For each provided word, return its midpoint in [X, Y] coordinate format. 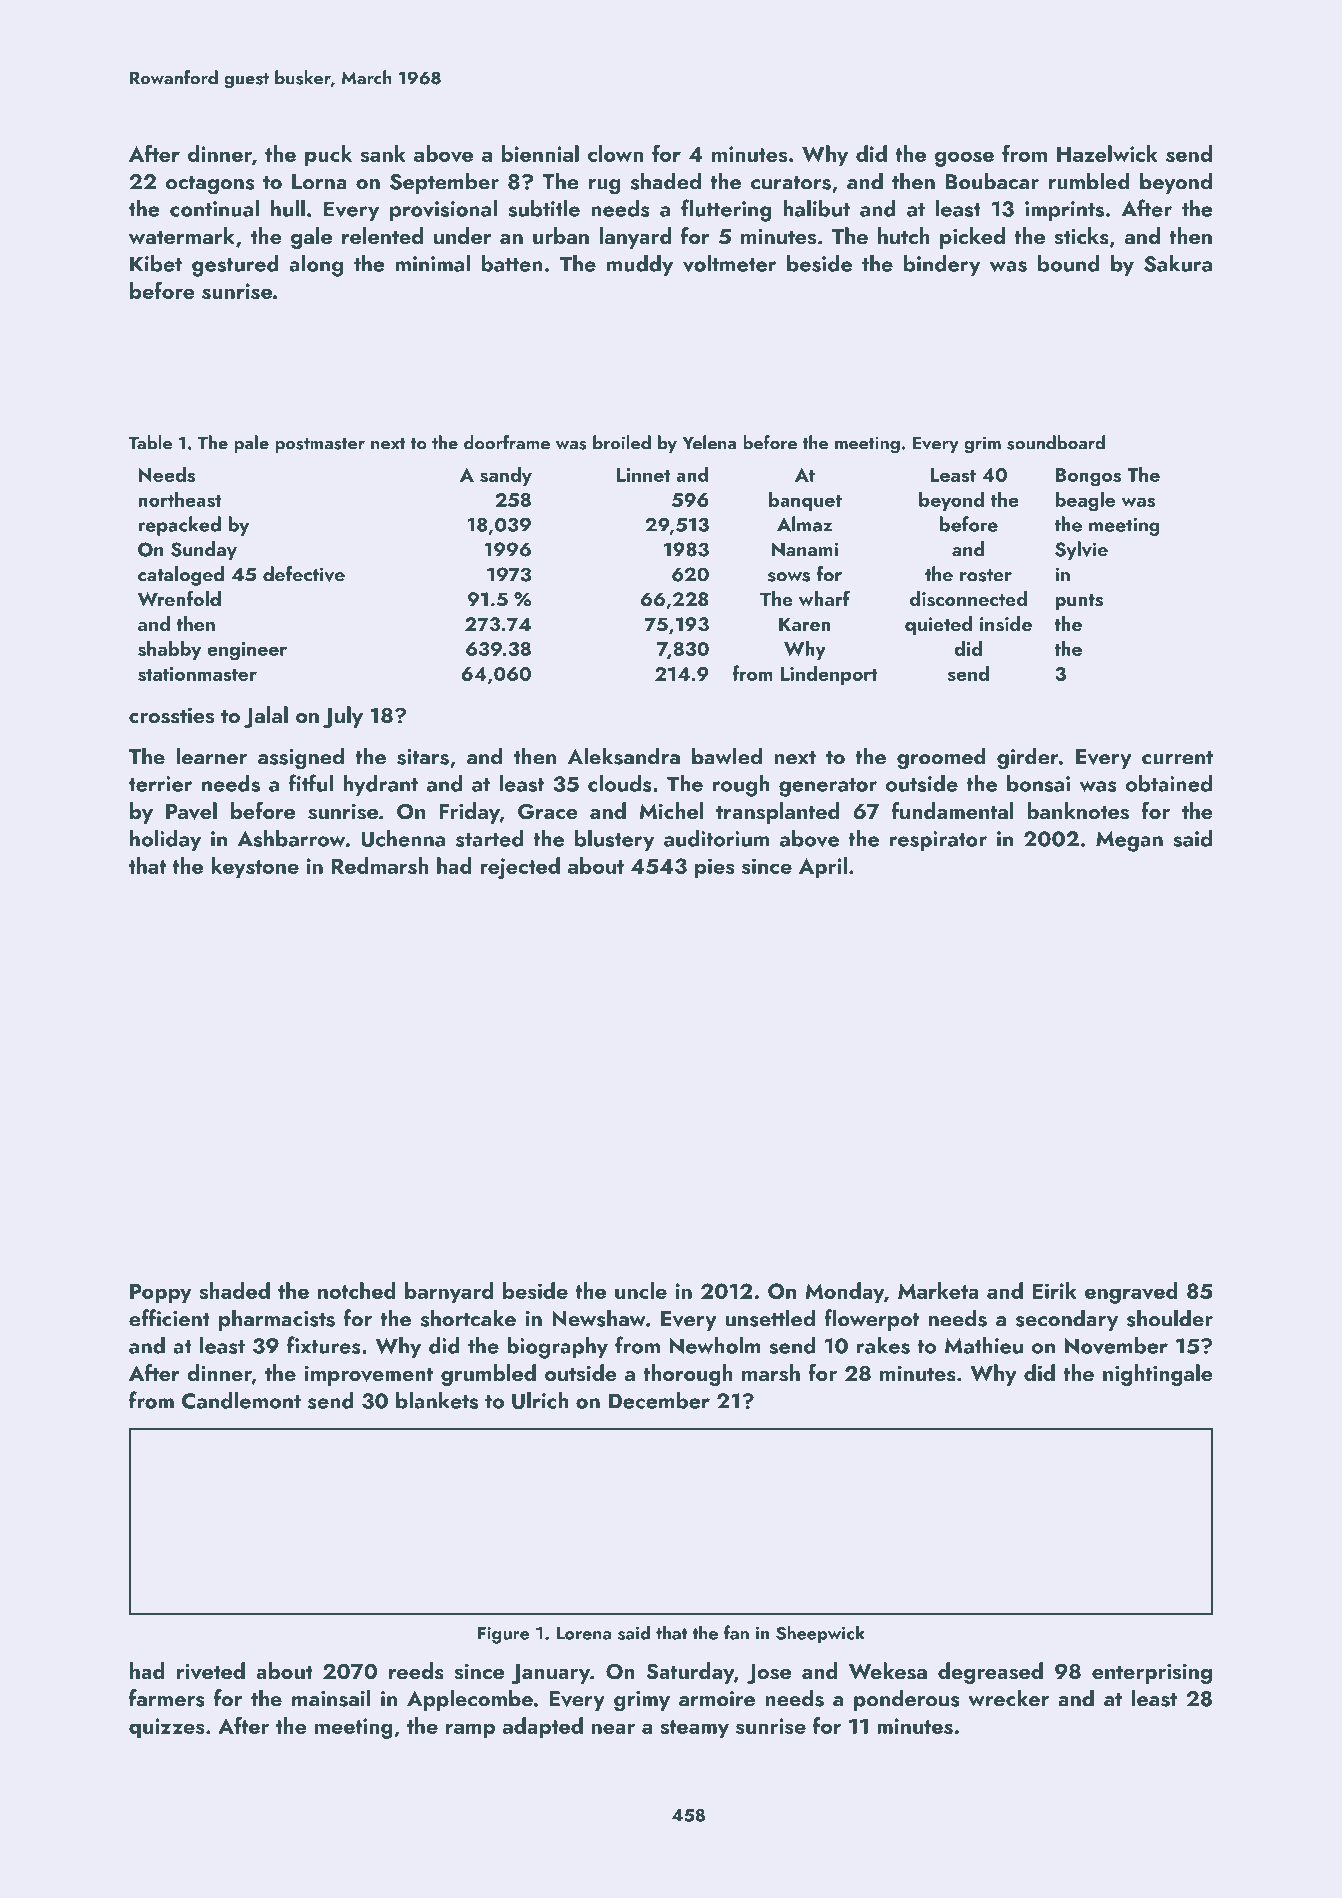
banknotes [1078, 811]
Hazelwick [1107, 153]
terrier [161, 784]
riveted [211, 1671]
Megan [1129, 841]
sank [383, 153]
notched [356, 1290]
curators [791, 183]
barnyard [449, 1293]
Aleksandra [624, 756]
